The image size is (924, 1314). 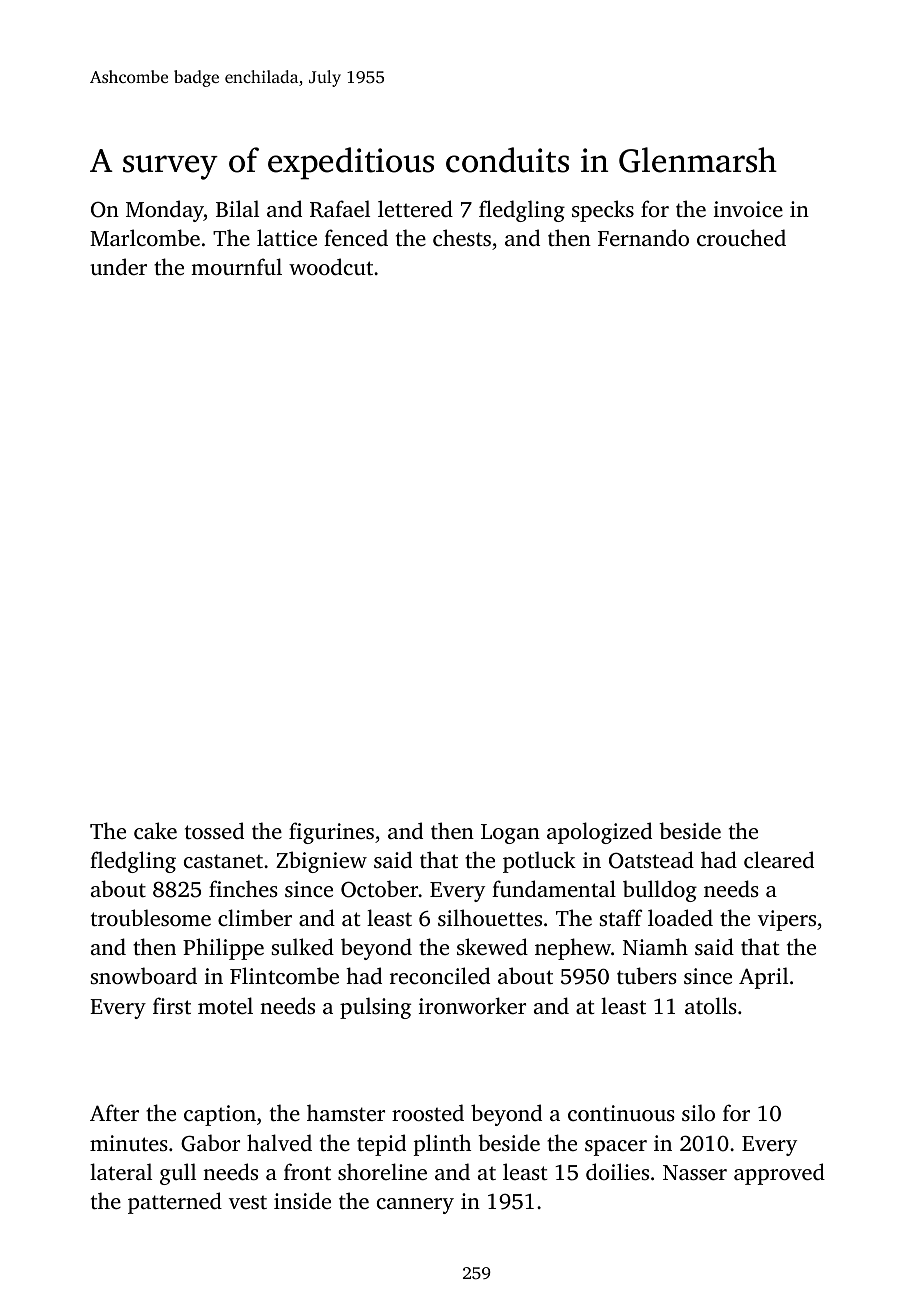 I want to click on Monday, so click(x=165, y=211).
